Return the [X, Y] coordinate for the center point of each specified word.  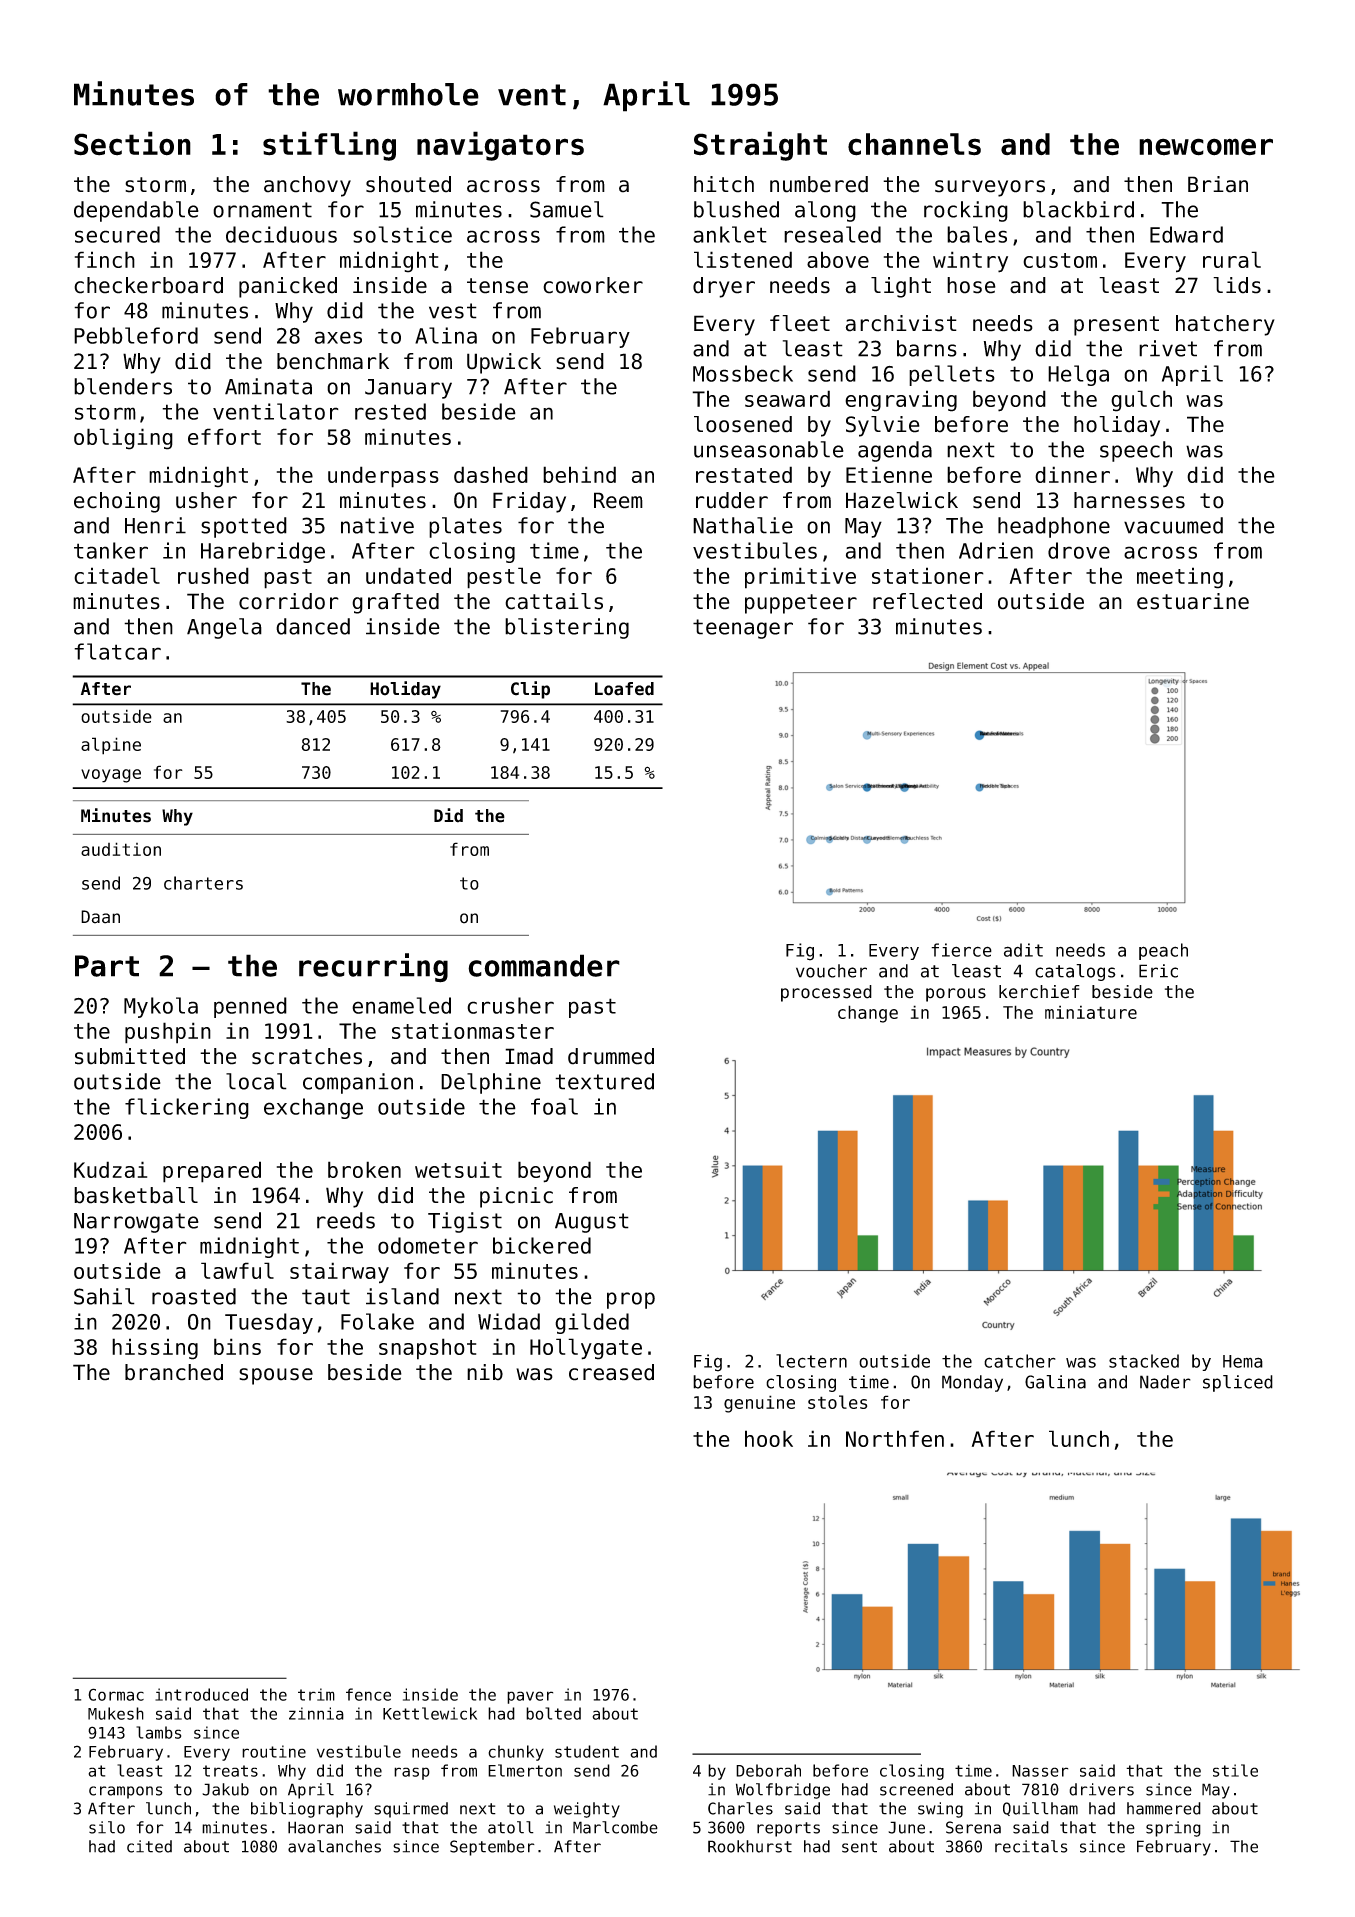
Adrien [996, 550]
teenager [743, 629]
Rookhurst [750, 1846]
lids [1237, 285]
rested [390, 411]
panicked [288, 287]
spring [1173, 1829]
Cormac [116, 1694]
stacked [1144, 1361]
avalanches [334, 1846]
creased [611, 1372]
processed [826, 993]
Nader [1165, 1382]
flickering [187, 1108]
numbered [819, 184]
